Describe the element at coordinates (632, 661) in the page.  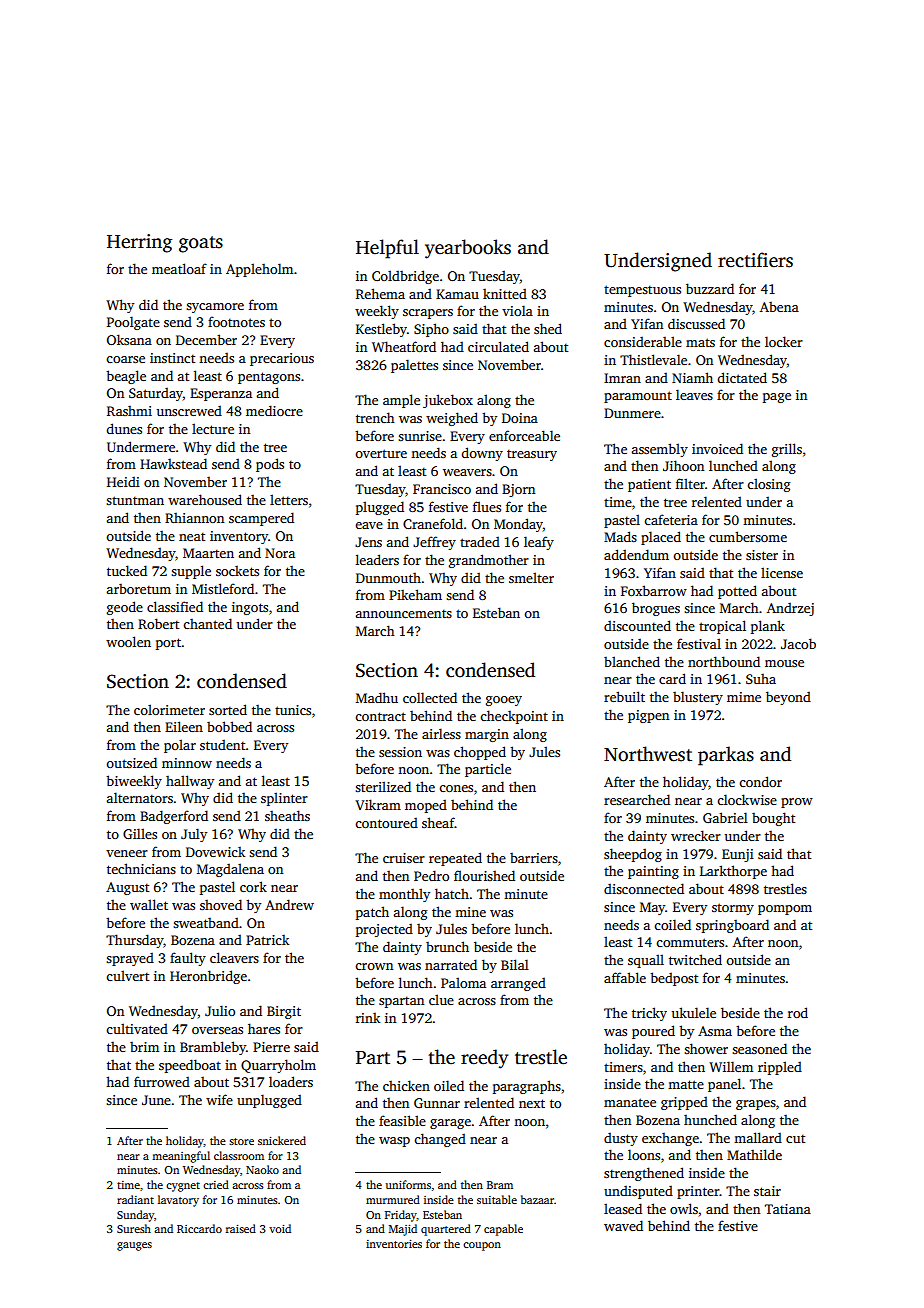
I see `blanched` at that location.
